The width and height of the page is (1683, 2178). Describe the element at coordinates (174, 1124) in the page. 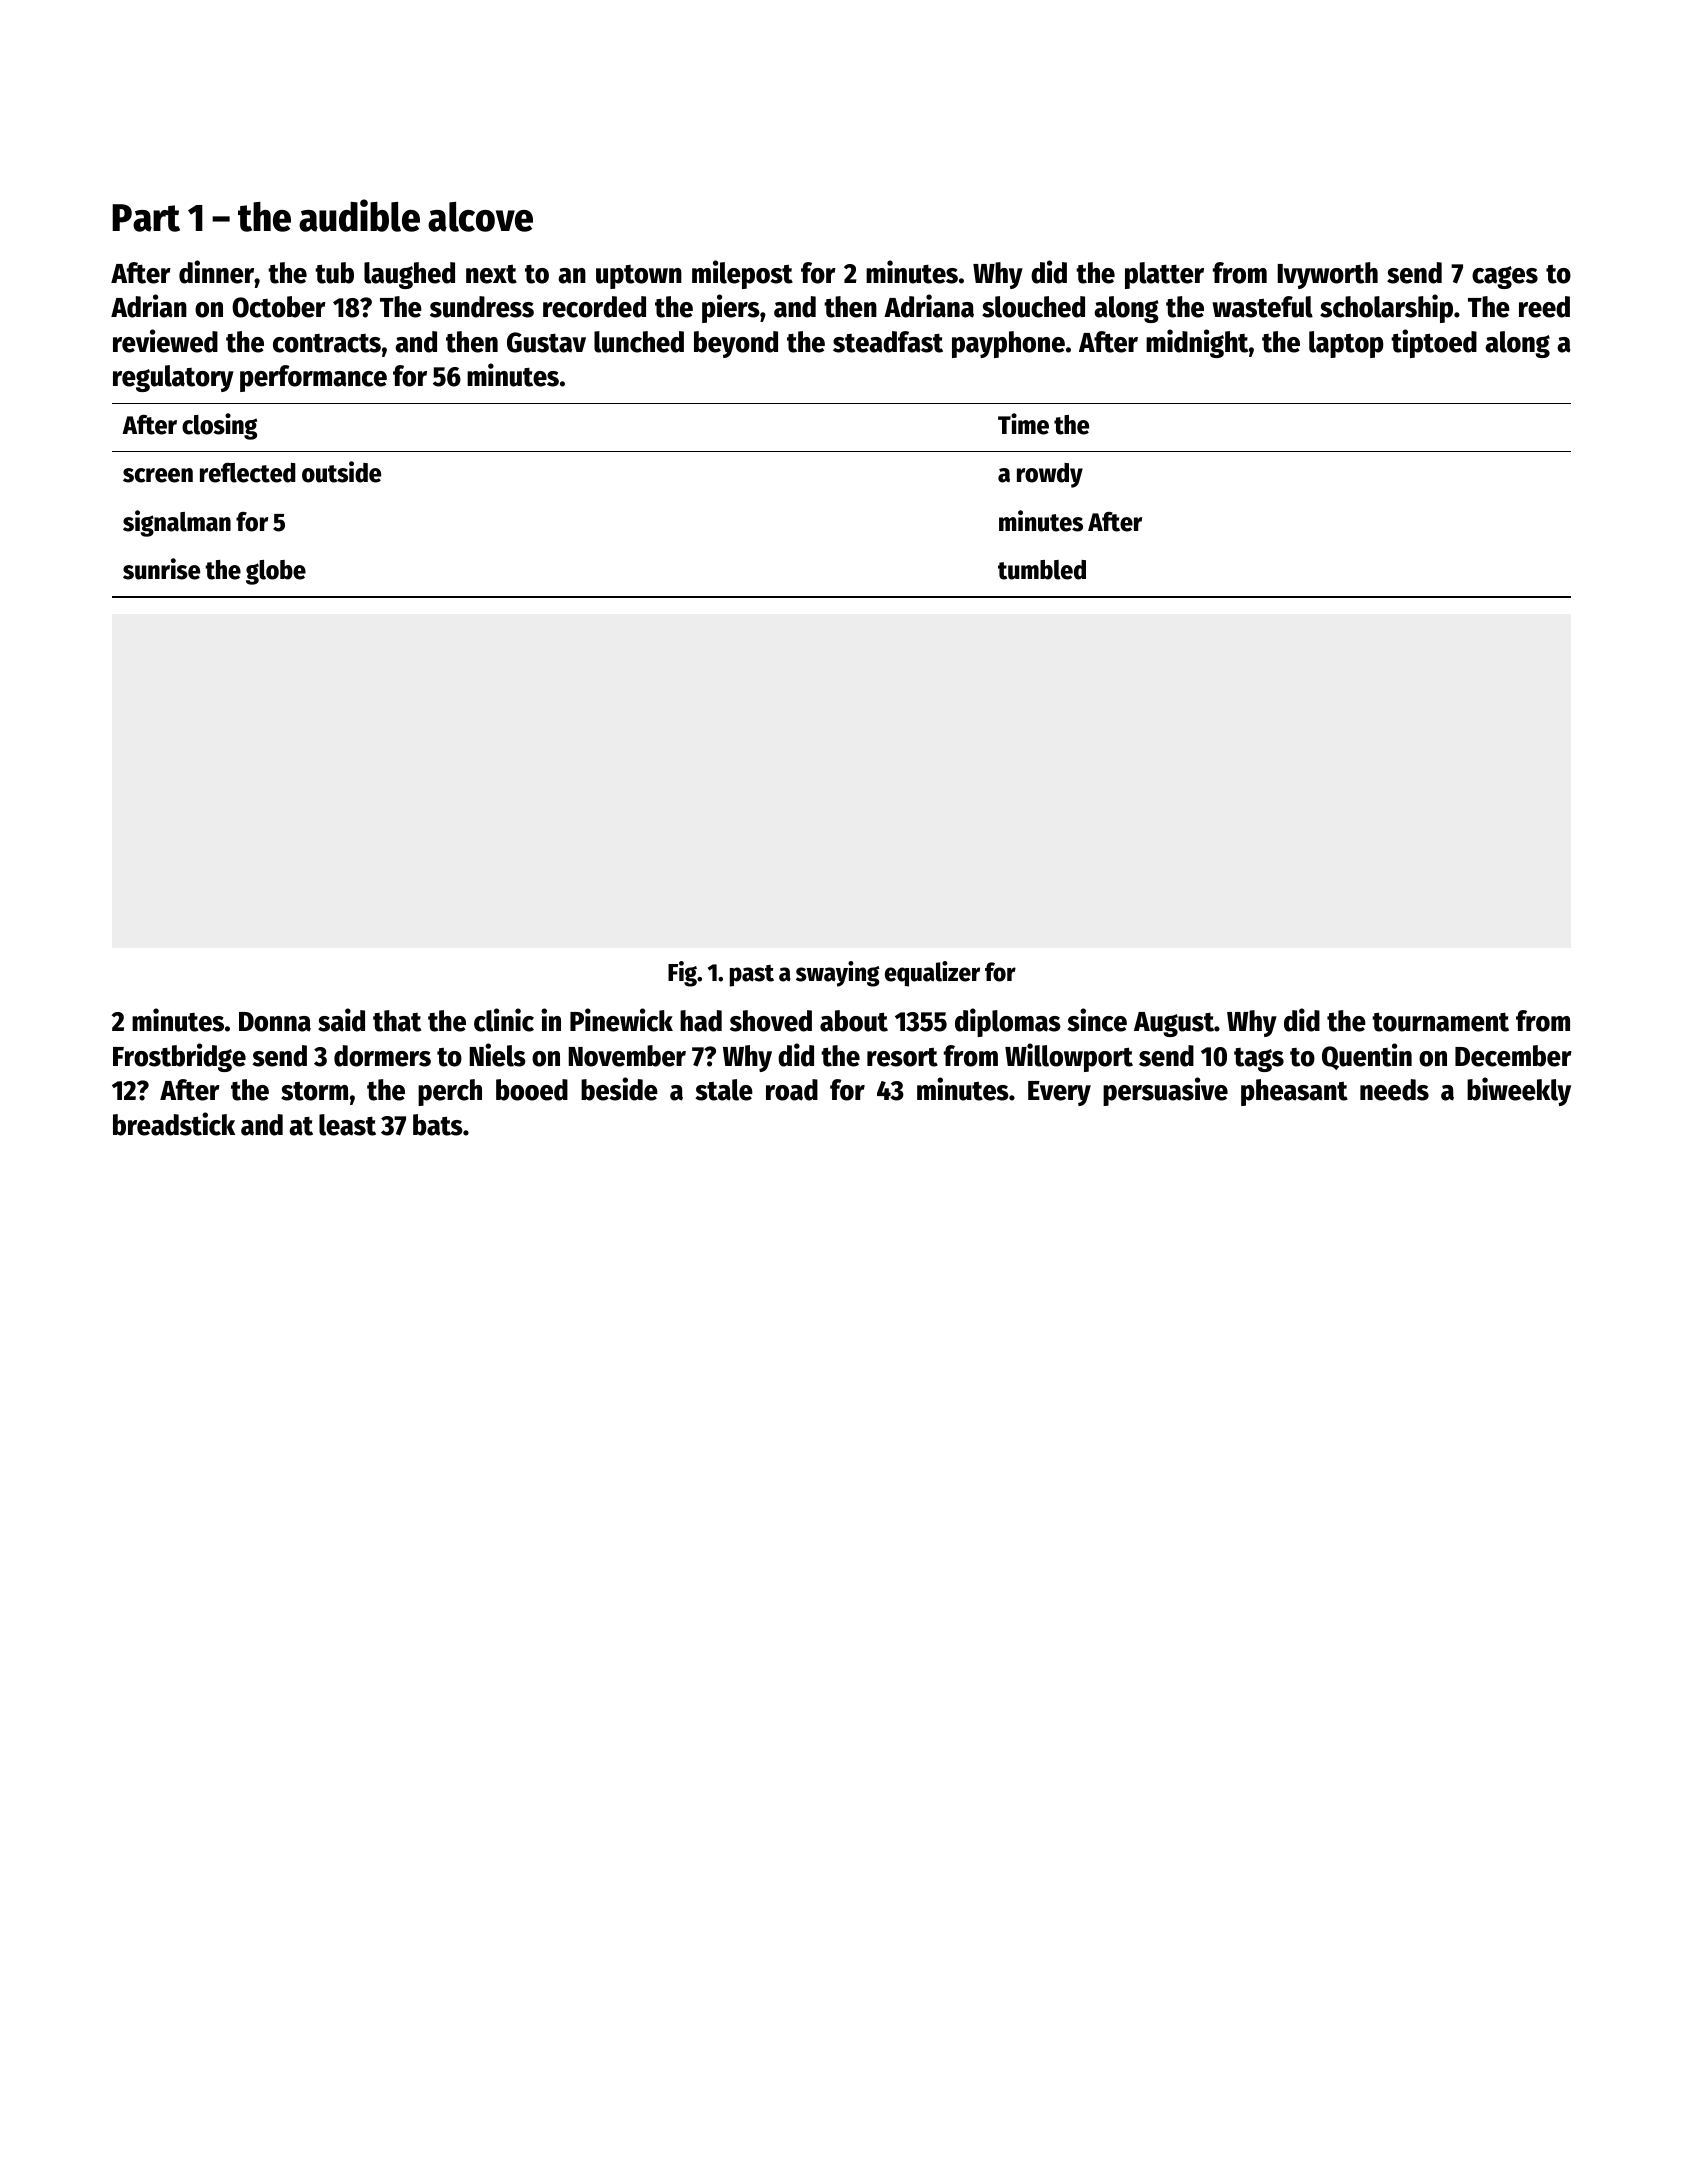

I see `breadstick` at that location.
